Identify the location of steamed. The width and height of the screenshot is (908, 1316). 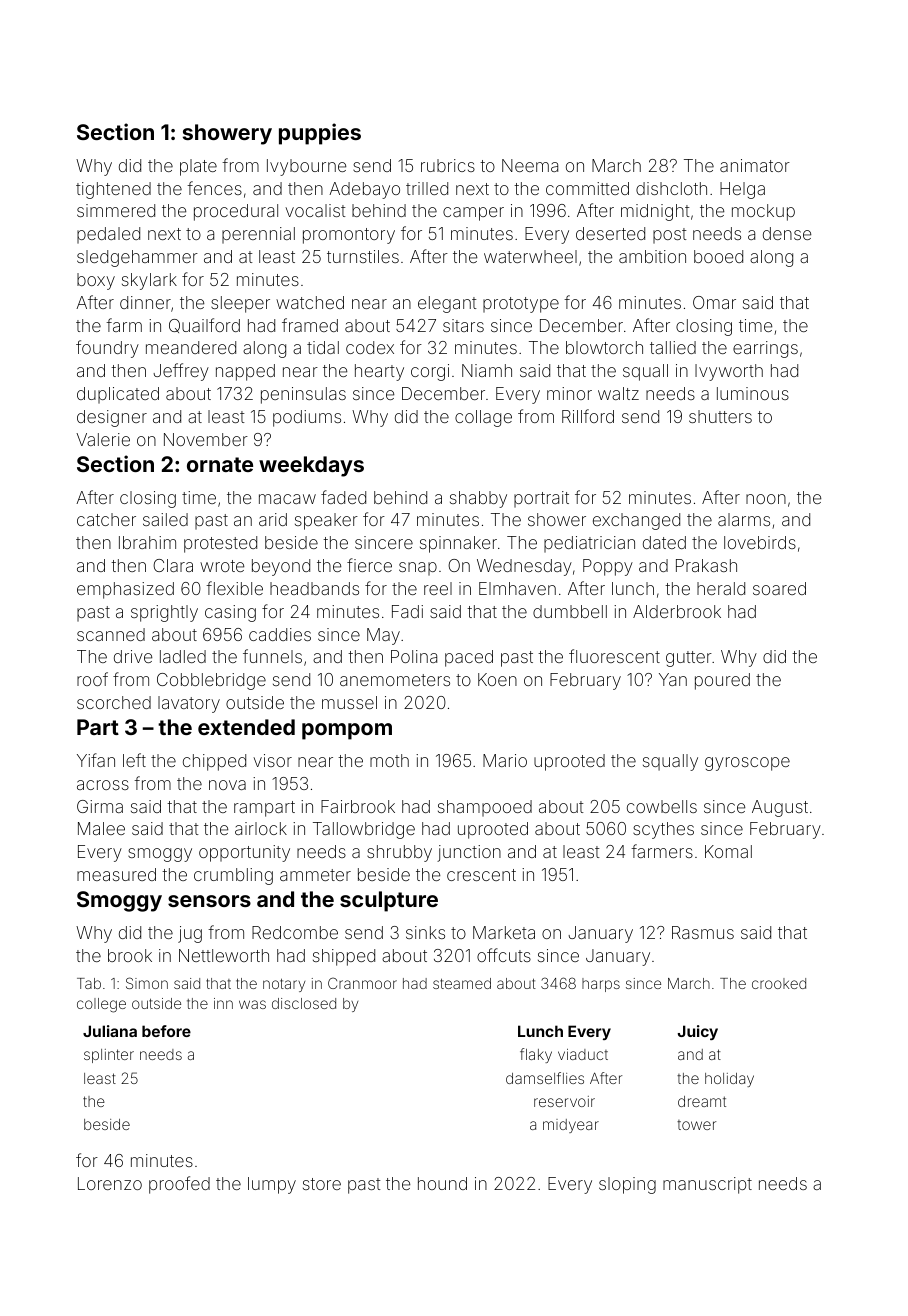
(462, 983).
